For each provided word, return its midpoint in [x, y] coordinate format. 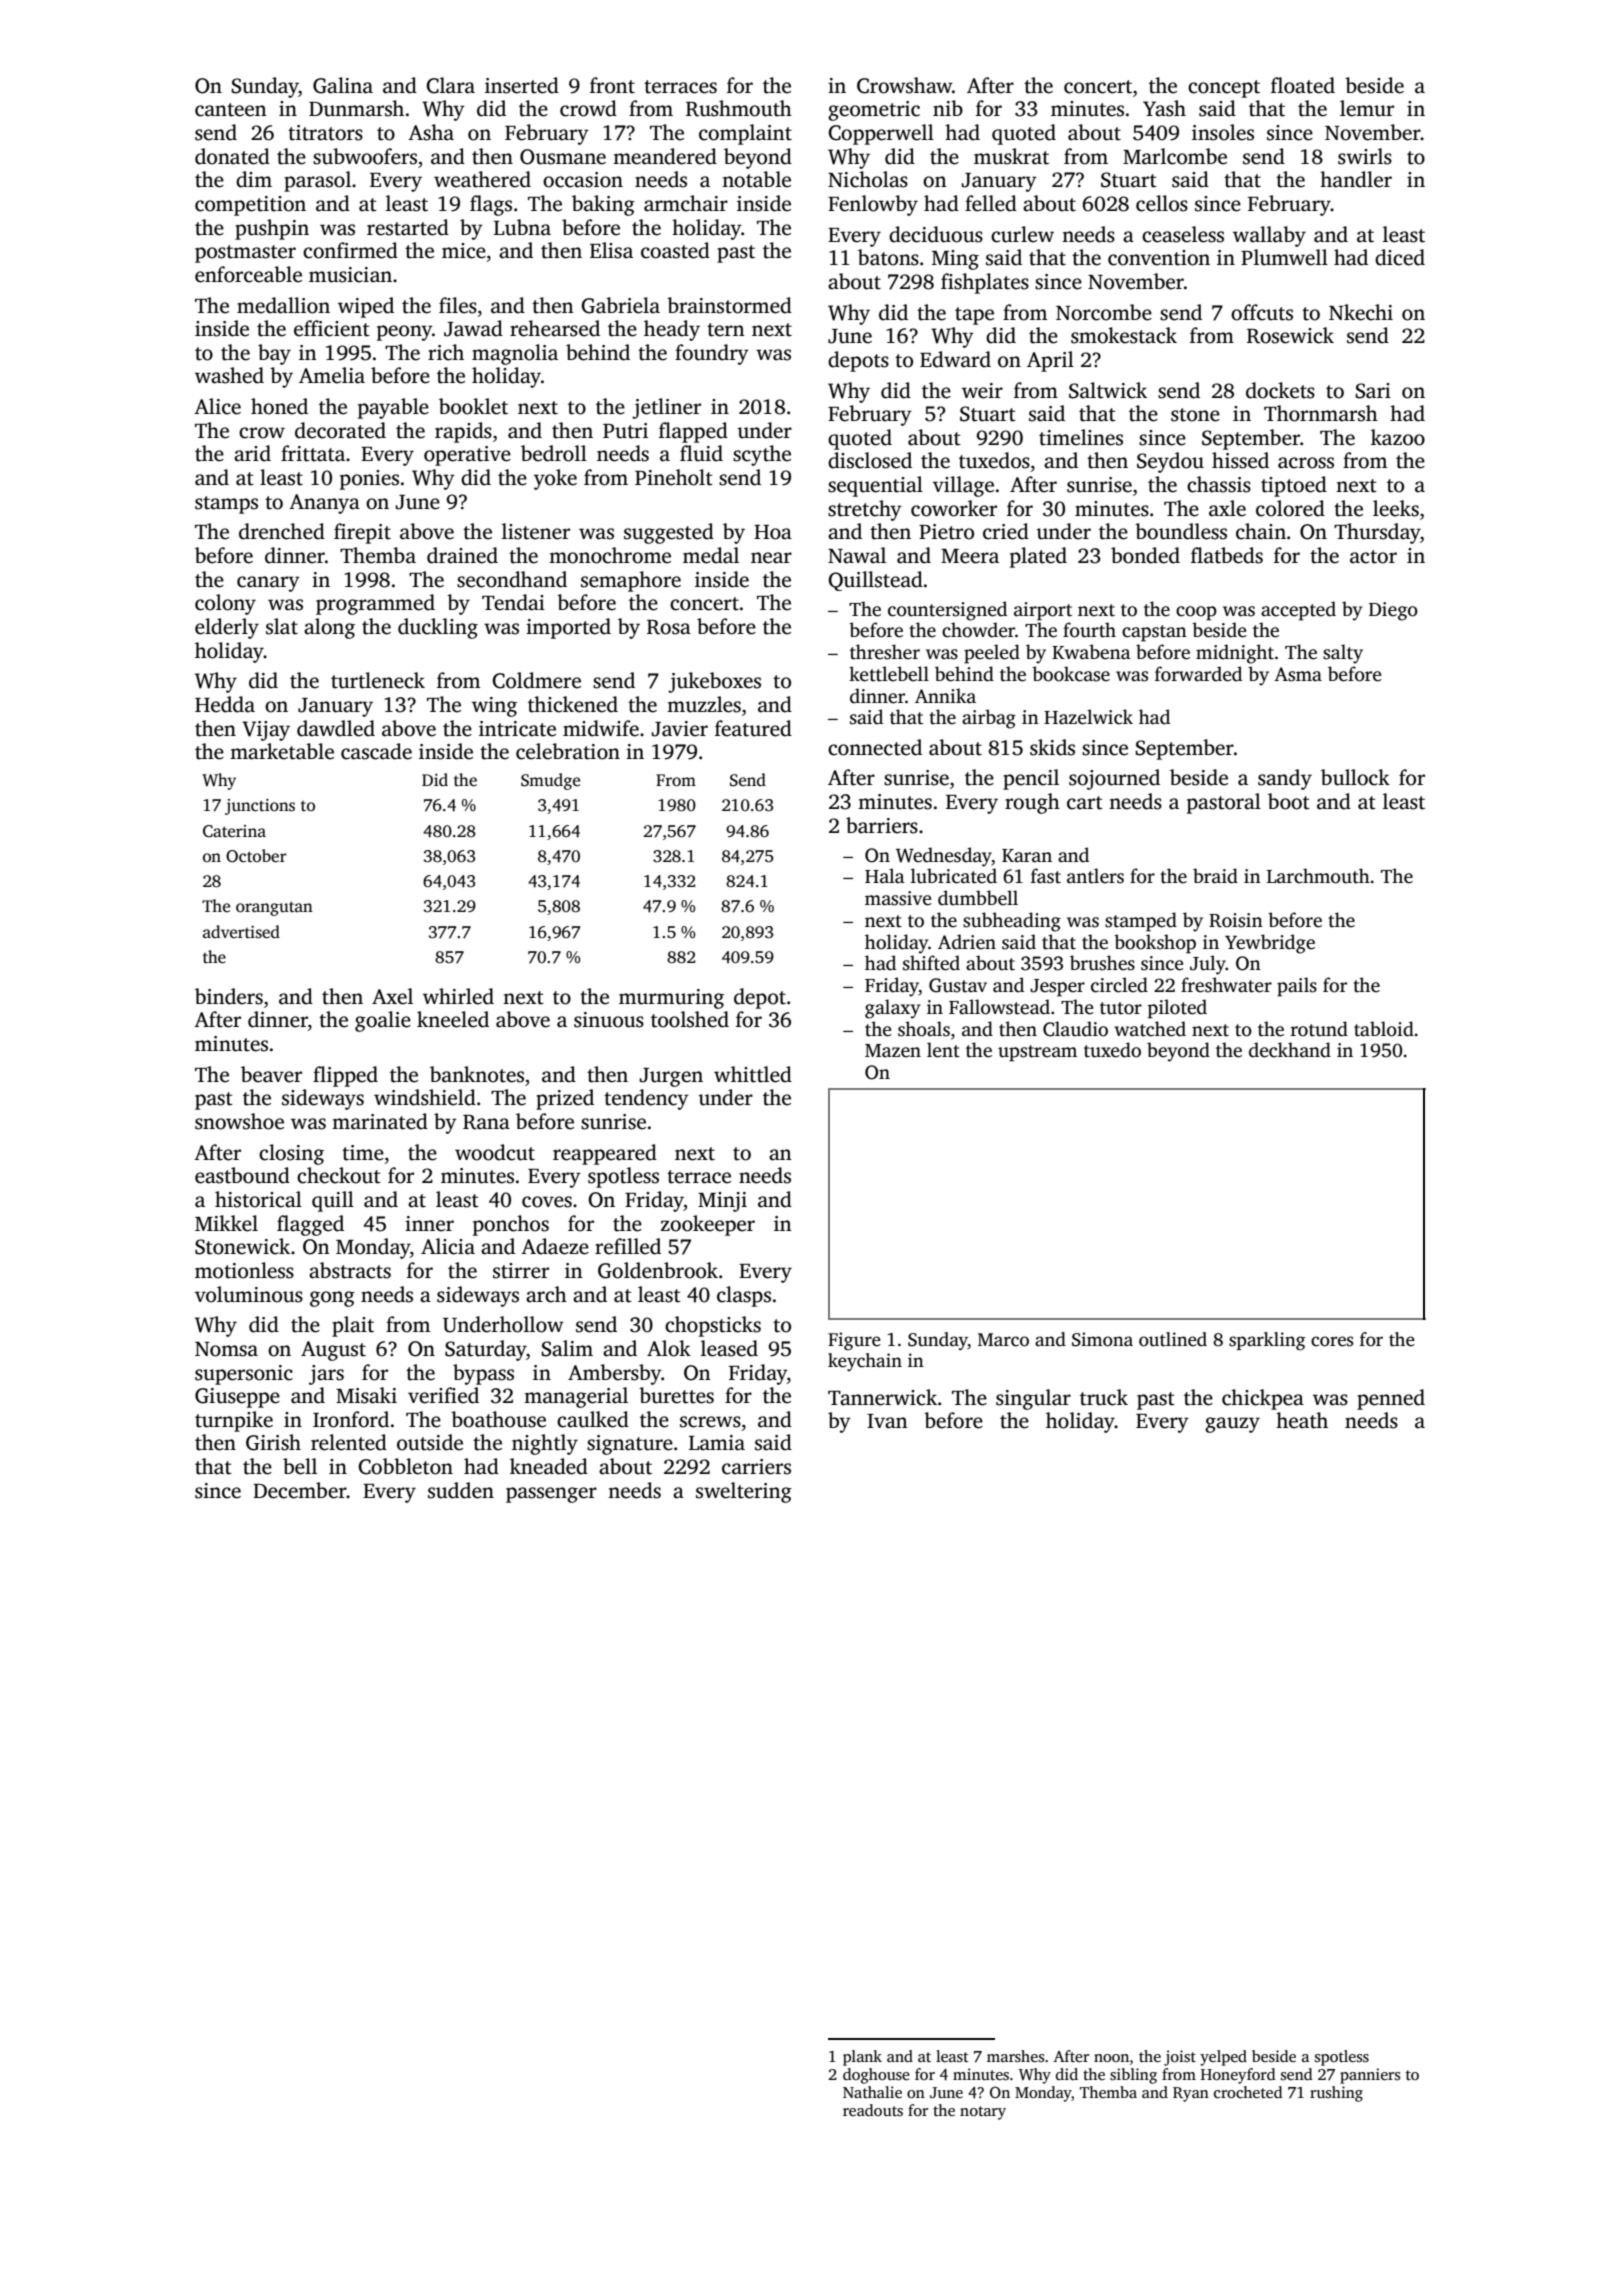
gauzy [1232, 1425]
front [612, 85]
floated [1303, 85]
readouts [873, 2110]
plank [862, 2058]
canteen [231, 110]
